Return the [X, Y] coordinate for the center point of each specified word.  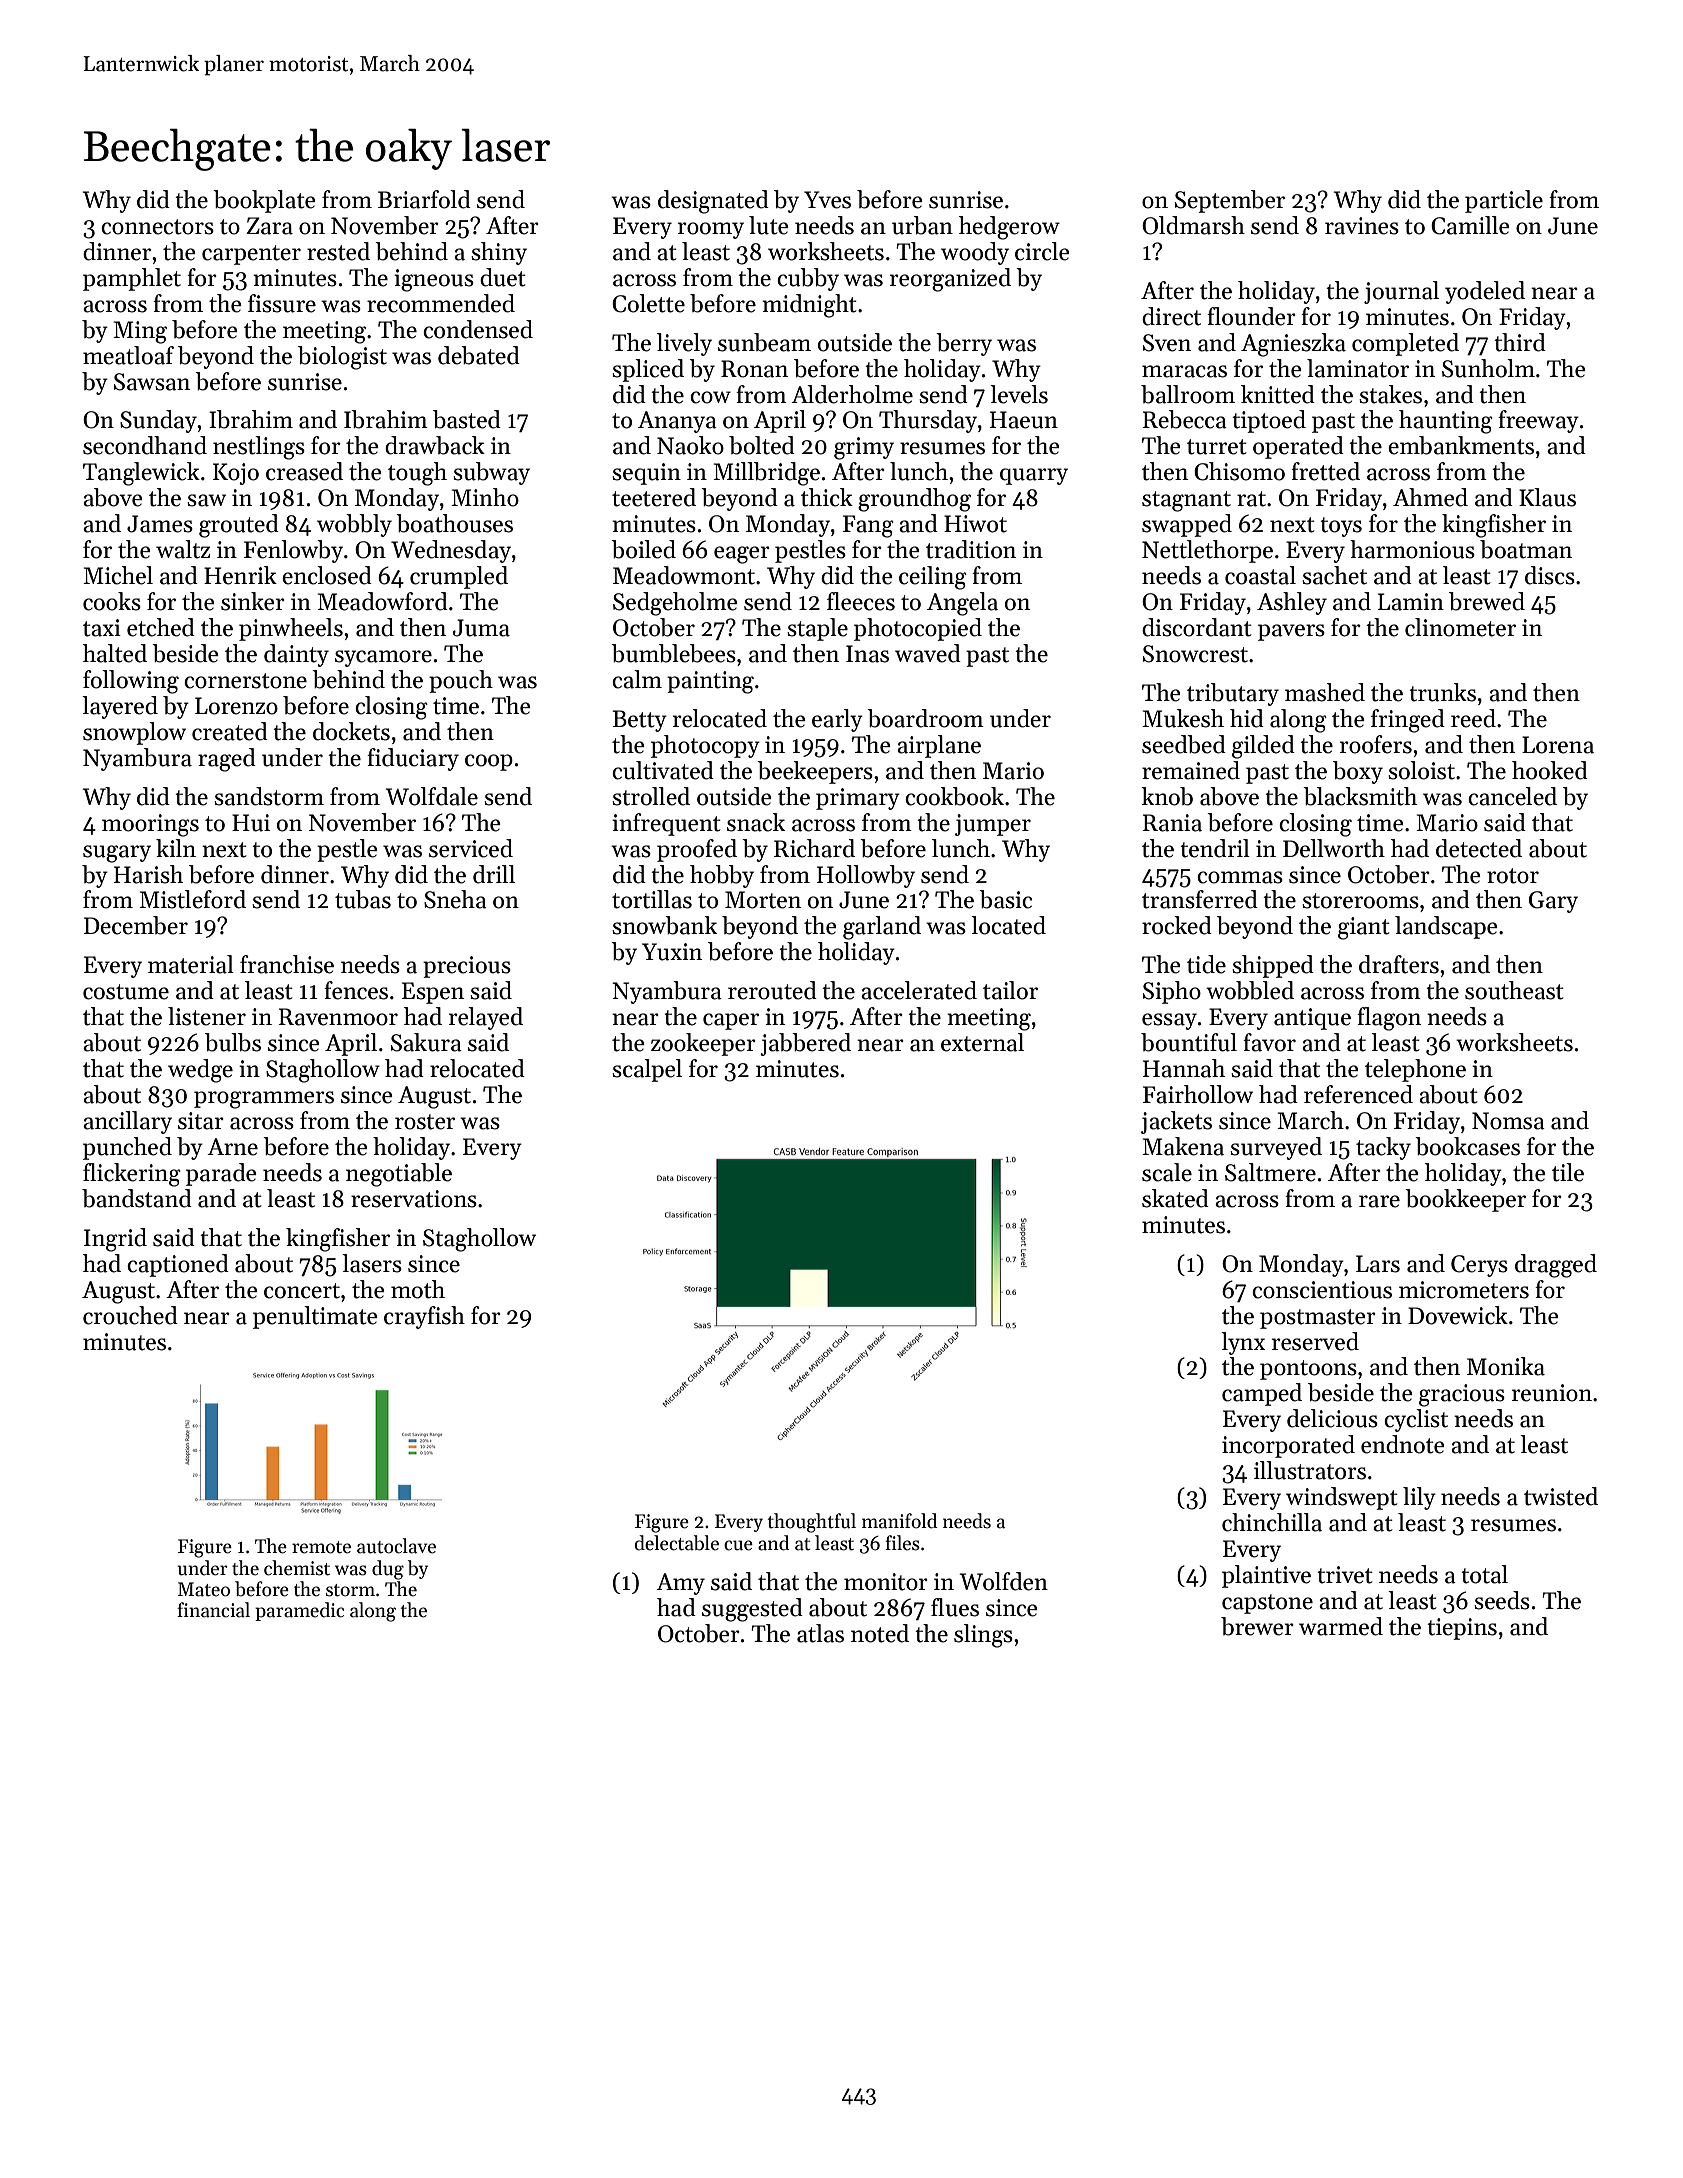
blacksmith [1360, 796]
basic [1005, 899]
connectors [157, 227]
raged [227, 760]
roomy [711, 230]
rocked [1177, 925]
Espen [433, 993]
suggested [752, 1610]
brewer [1257, 1626]
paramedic [299, 1611]
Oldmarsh [1193, 225]
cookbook [954, 796]
